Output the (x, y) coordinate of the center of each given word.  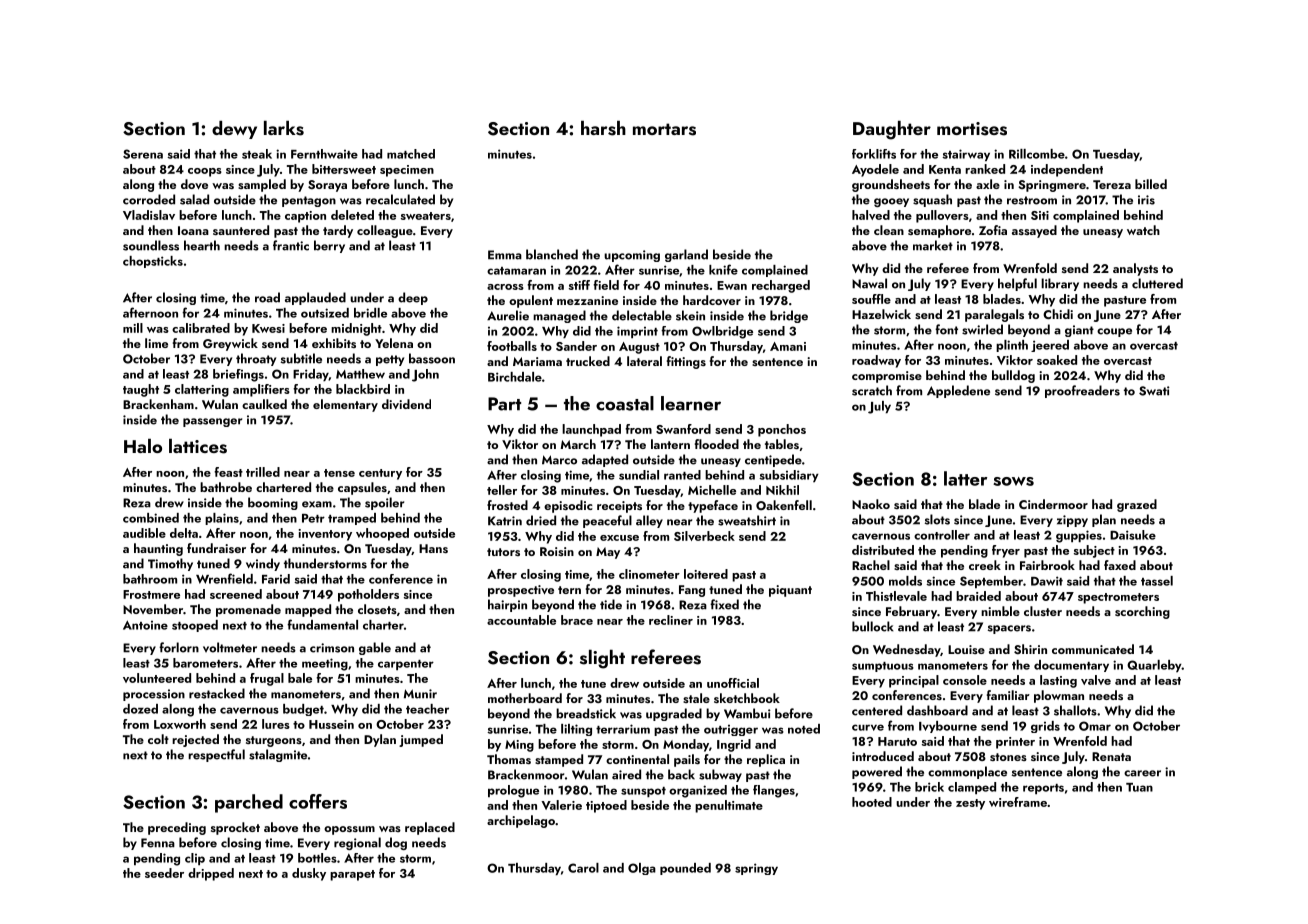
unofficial (733, 683)
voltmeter (230, 647)
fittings (686, 362)
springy (756, 869)
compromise (887, 377)
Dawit (1047, 581)
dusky (309, 874)
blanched (552, 254)
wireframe (1018, 802)
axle (988, 184)
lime (156, 343)
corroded (149, 199)
